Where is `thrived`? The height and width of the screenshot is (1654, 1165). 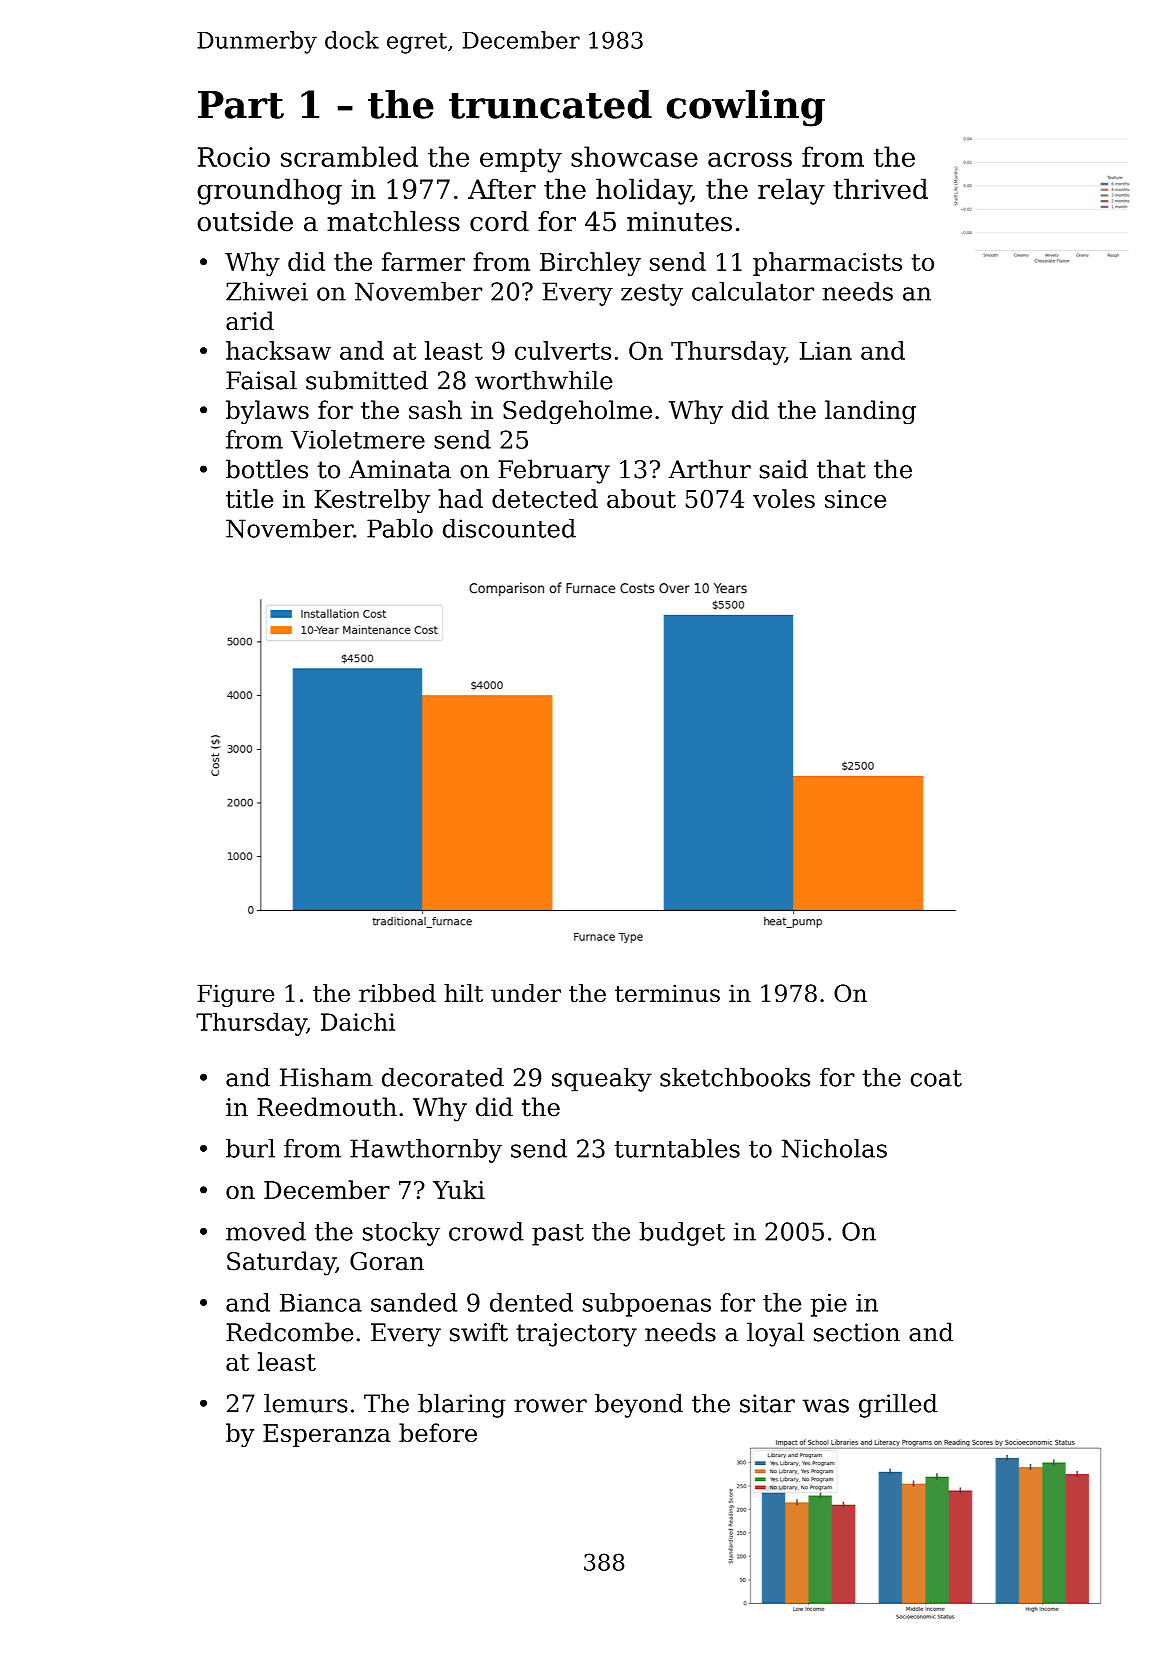
thrived is located at coordinates (880, 188).
